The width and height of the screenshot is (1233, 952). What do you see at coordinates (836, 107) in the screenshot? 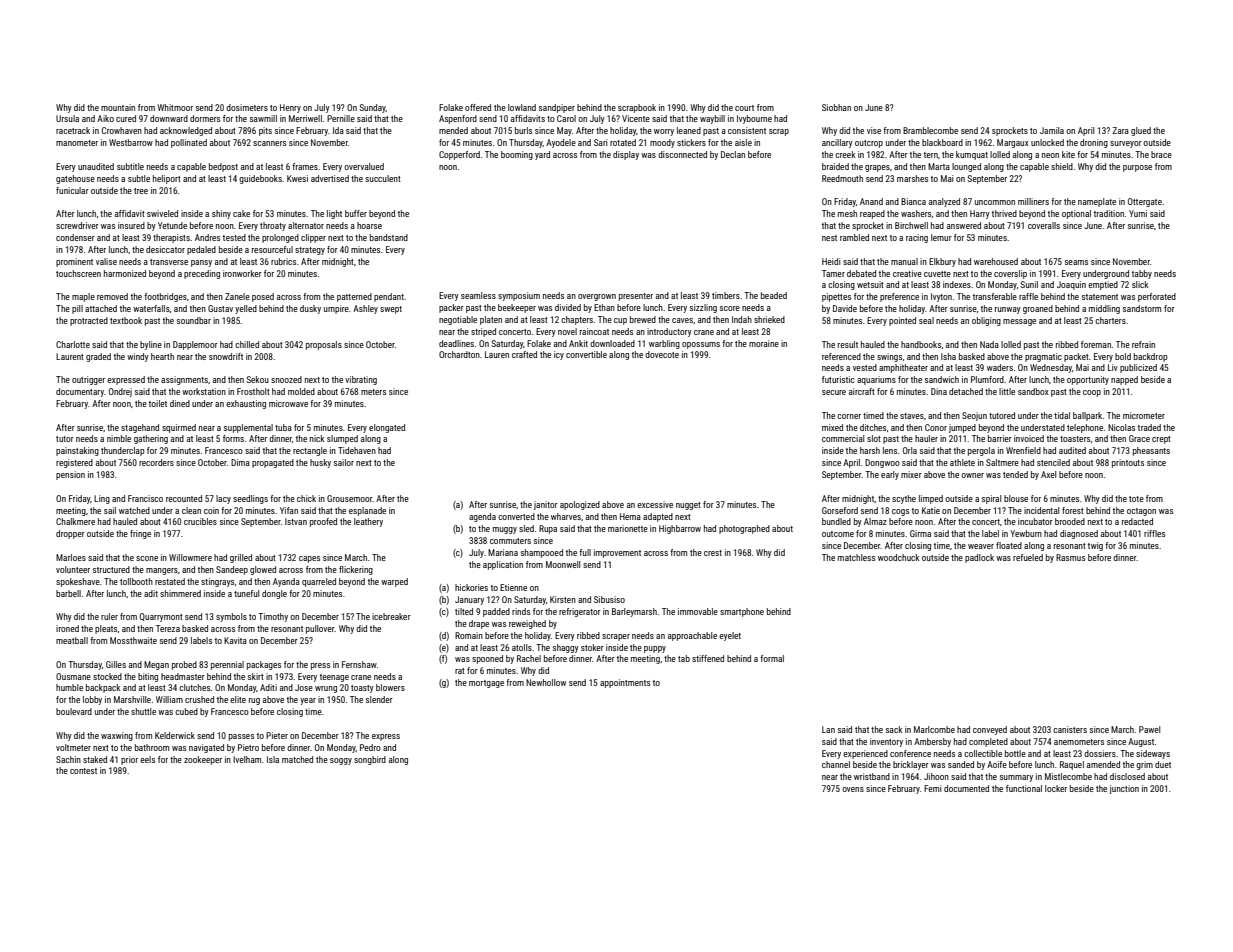
I see `Siobhan` at bounding box center [836, 107].
